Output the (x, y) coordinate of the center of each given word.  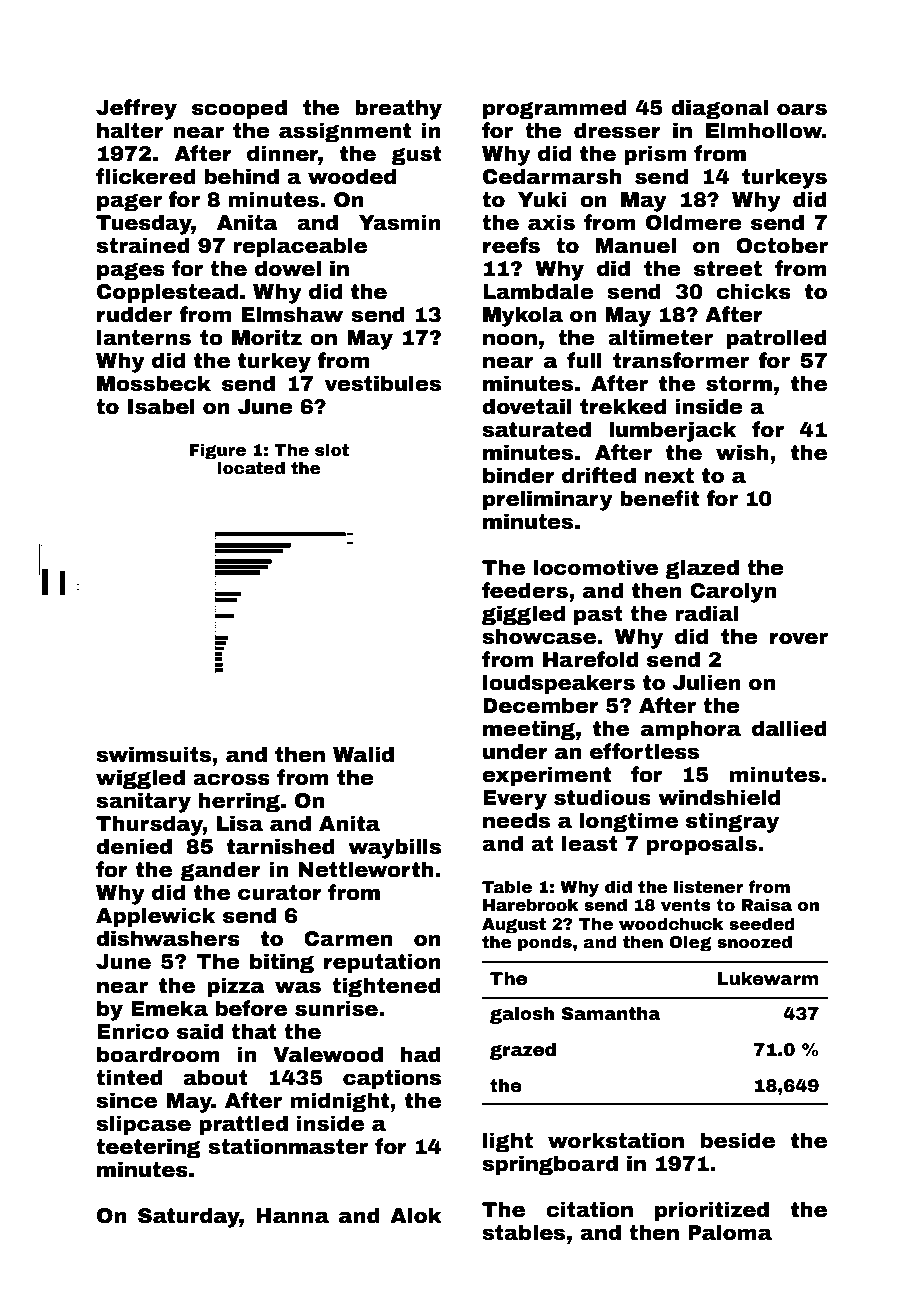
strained (143, 245)
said (200, 1031)
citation (589, 1209)
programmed (555, 109)
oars (802, 109)
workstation (616, 1140)
